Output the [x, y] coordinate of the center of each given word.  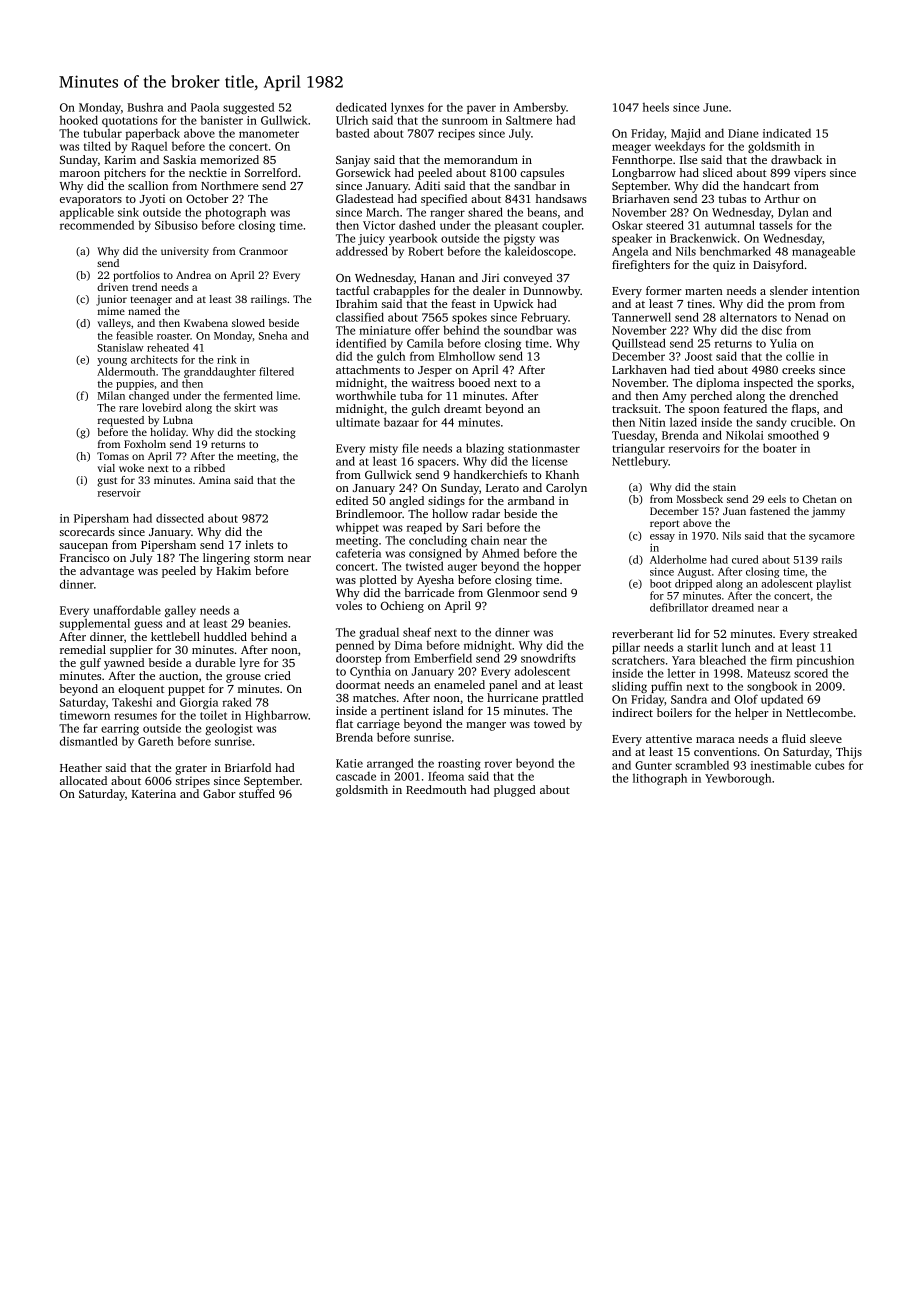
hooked [79, 120]
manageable [823, 252]
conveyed [527, 279]
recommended [97, 225]
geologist [229, 729]
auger [462, 568]
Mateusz [769, 673]
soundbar [528, 330]
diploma [718, 384]
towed [549, 723]
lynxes [407, 108]
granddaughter [220, 372]
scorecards [87, 531]
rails [832, 559]
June [715, 107]
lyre [250, 664]
